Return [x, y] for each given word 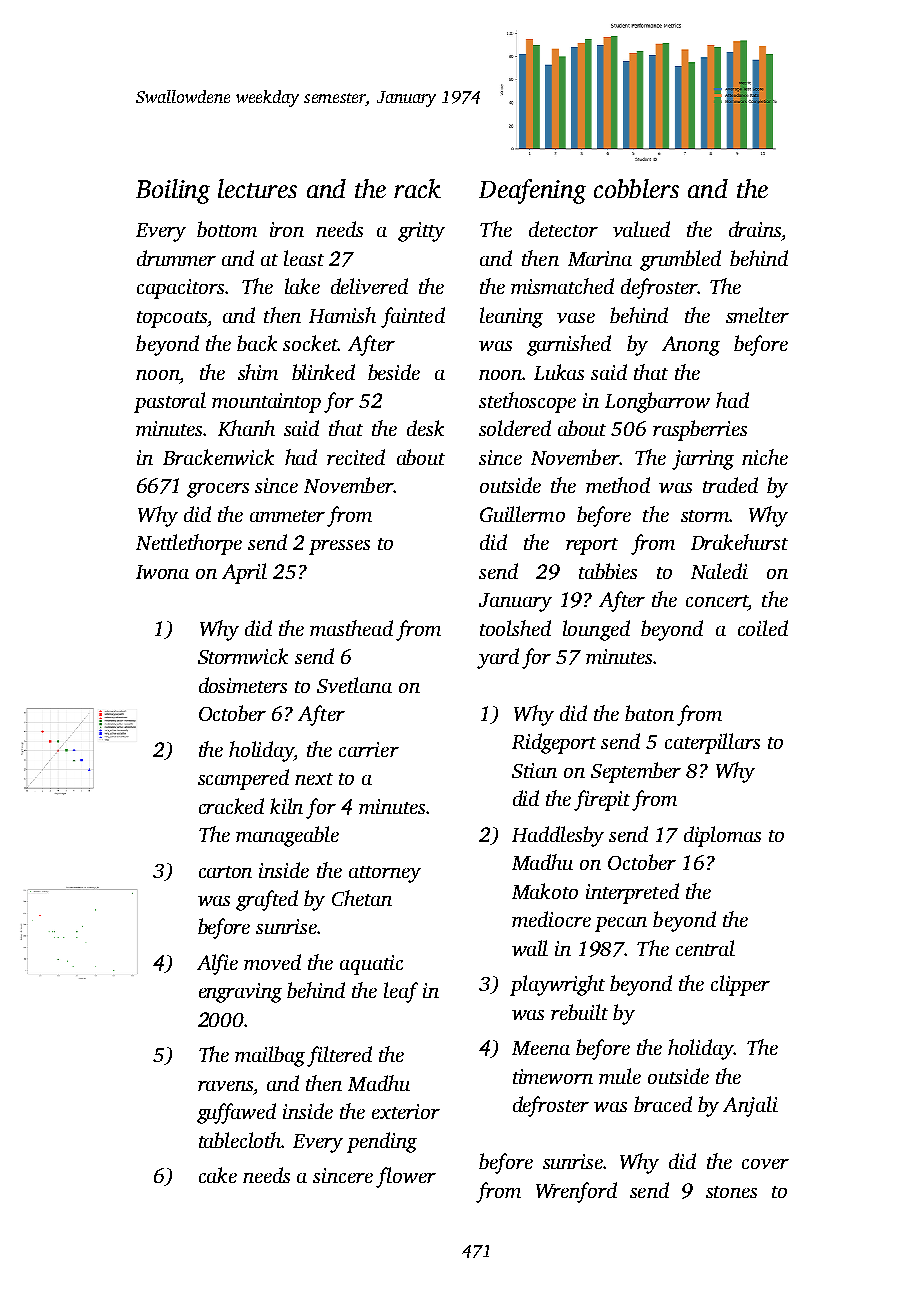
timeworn [553, 1076]
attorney [385, 874]
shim [258, 372]
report [592, 546]
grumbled [680, 260]
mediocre [551, 919]
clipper [740, 985]
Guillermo [522, 514]
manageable [287, 836]
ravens [225, 1086]
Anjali [750, 1106]
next [314, 779]
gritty [421, 232]
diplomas [722, 836]
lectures [257, 188]
